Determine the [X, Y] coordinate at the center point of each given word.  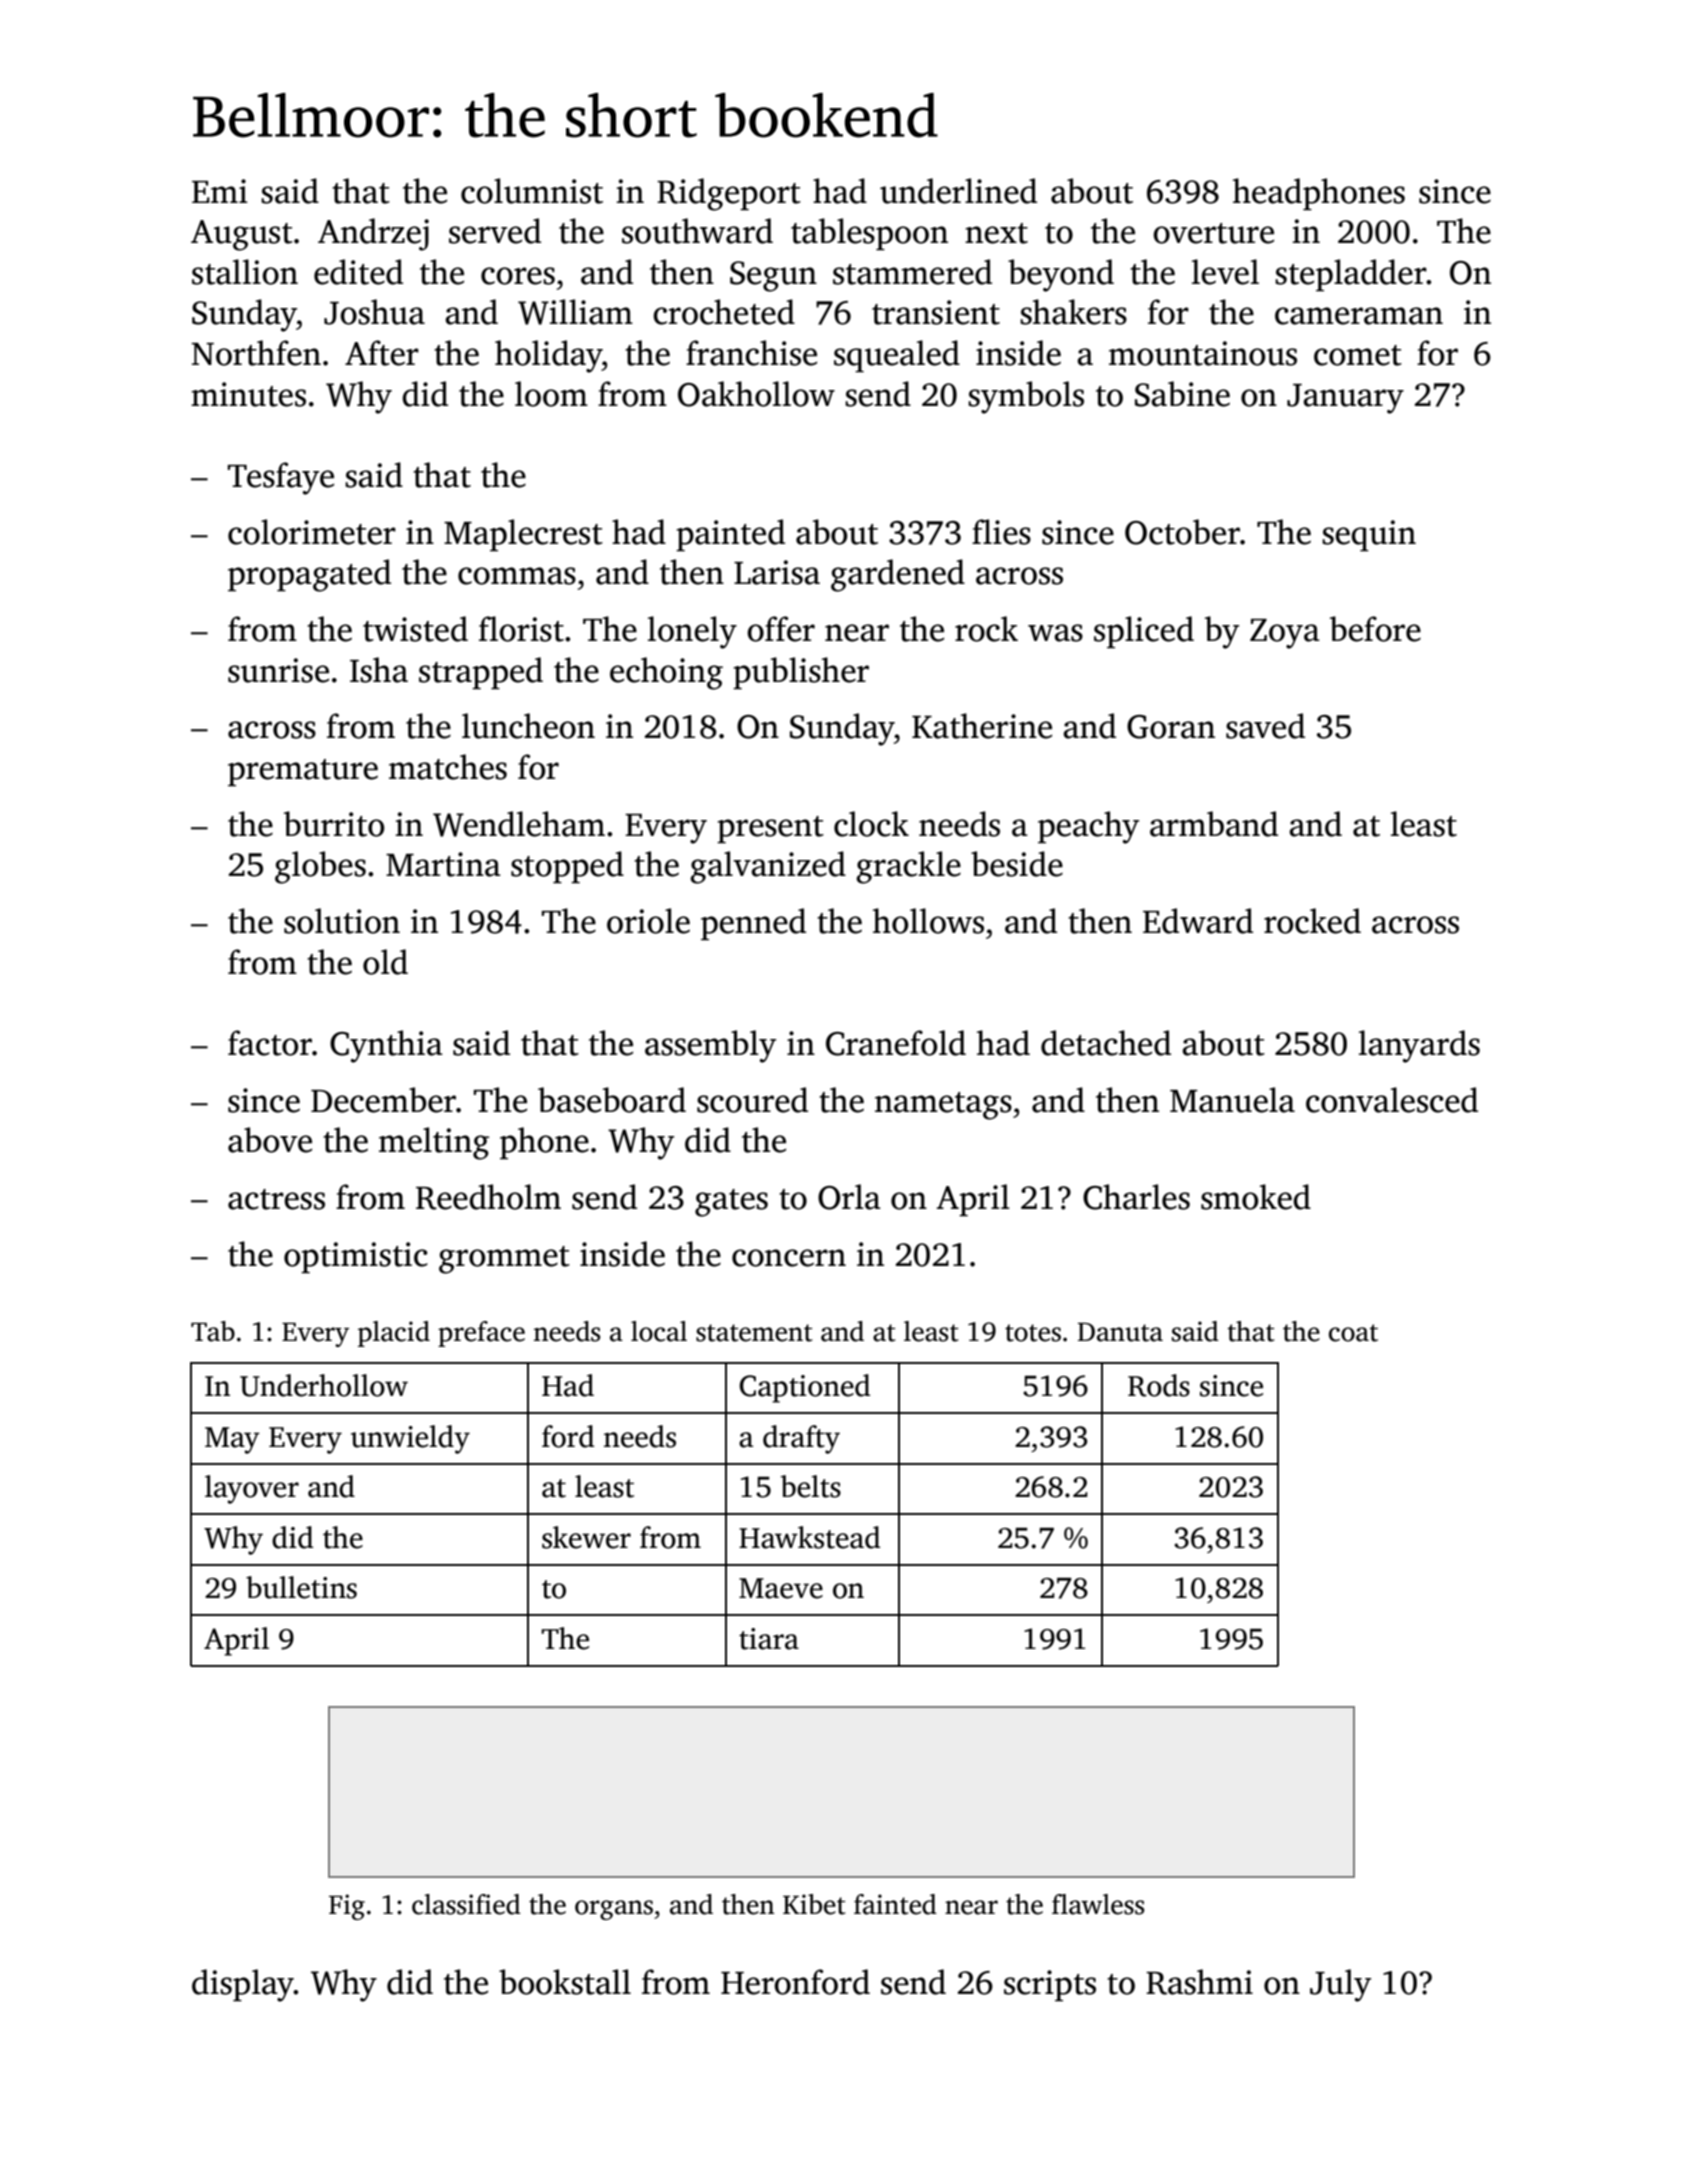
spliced [1144, 632]
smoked [1256, 1197]
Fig [347, 1907]
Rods [1159, 1385]
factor [270, 1043]
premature [303, 773]
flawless [1098, 1904]
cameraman [1359, 316]
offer [781, 629]
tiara [769, 1639]
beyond [1061, 275]
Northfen [256, 353]
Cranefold [896, 1043]
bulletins [301, 1587]
